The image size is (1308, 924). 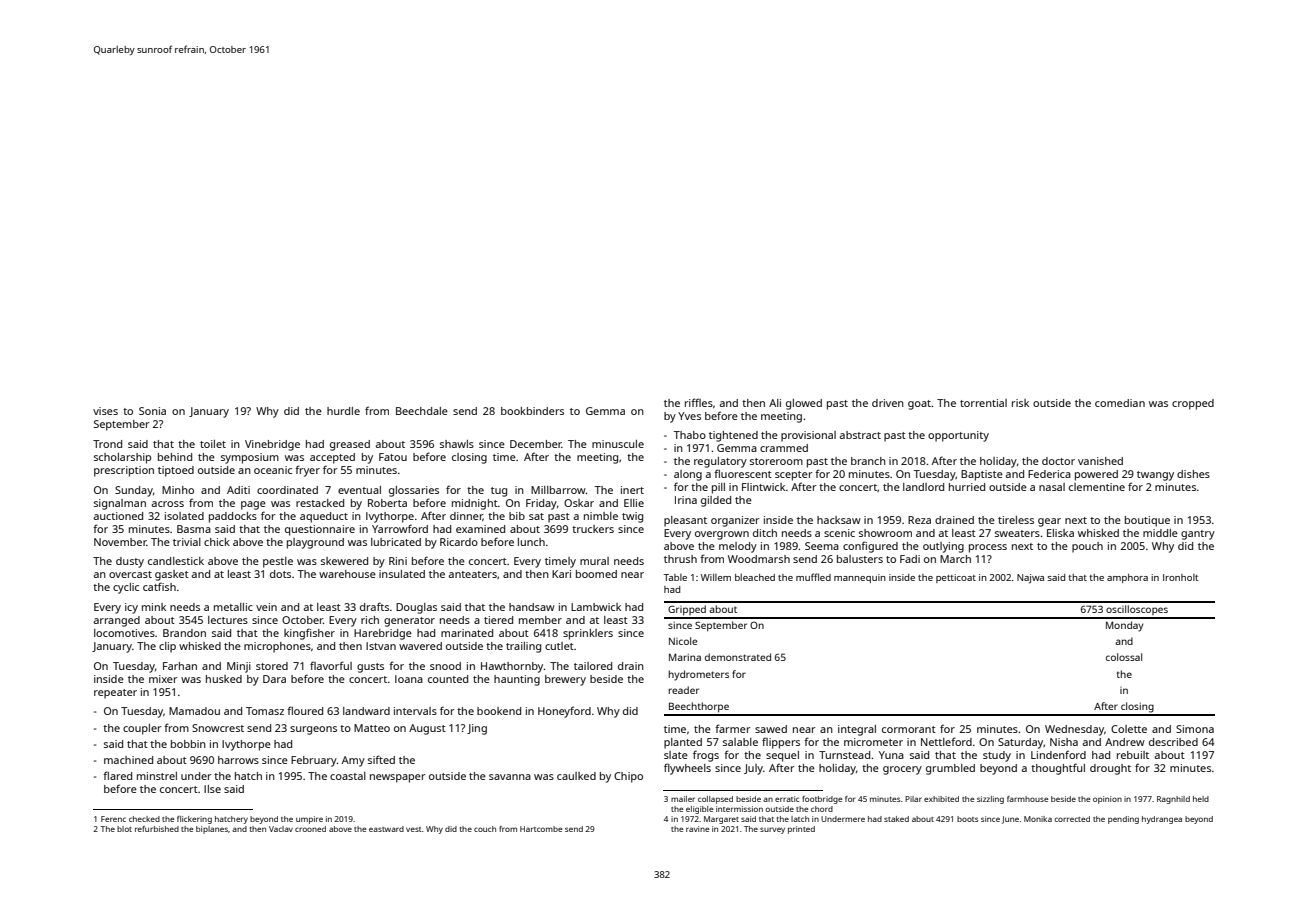 What do you see at coordinates (1129, 729) in the screenshot?
I see `Colette` at bounding box center [1129, 729].
